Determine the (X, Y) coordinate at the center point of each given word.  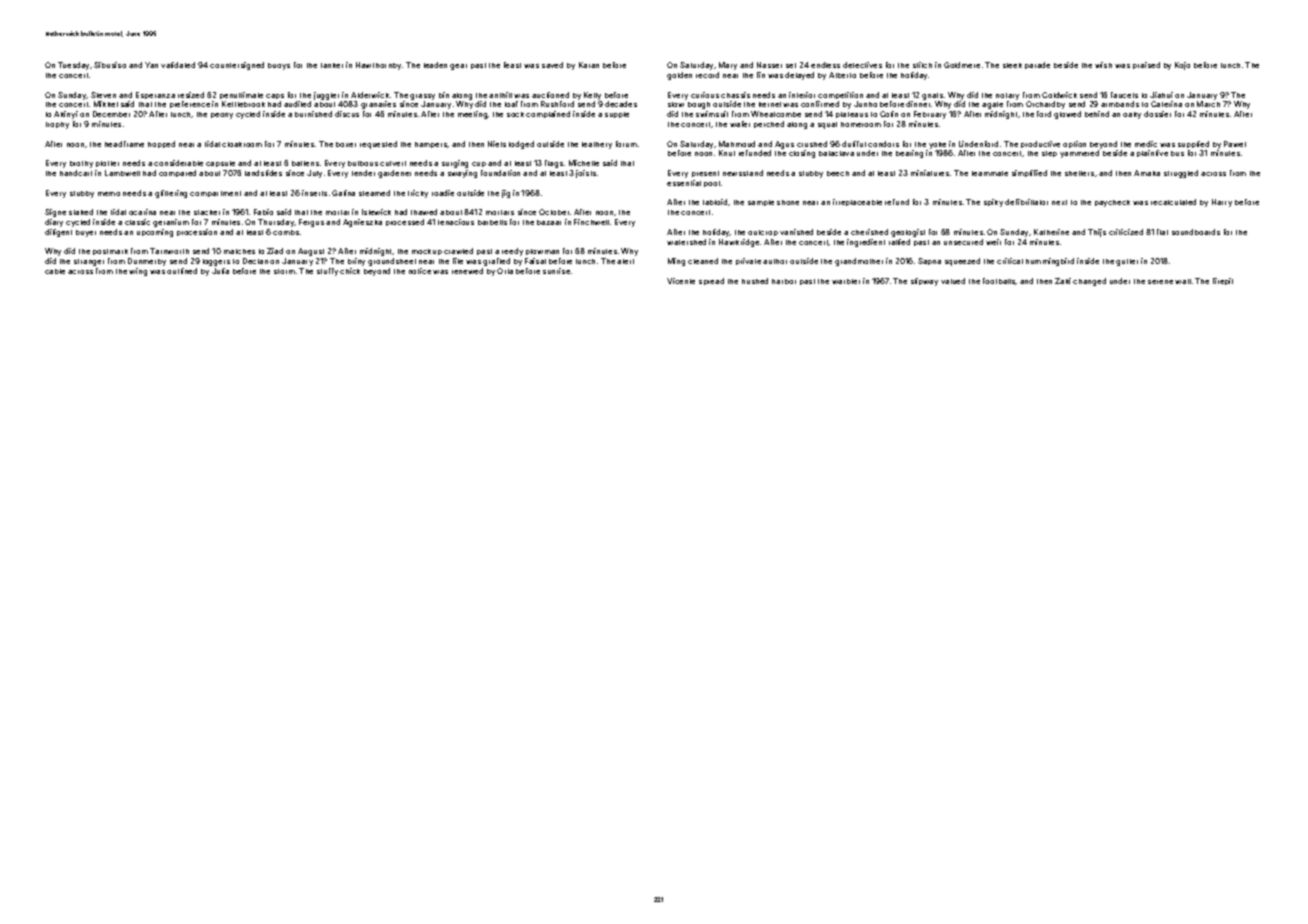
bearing (909, 154)
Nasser (769, 65)
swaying (462, 174)
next (1059, 202)
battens (305, 163)
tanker (332, 65)
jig (506, 194)
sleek (1012, 65)
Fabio (263, 212)
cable (55, 271)
